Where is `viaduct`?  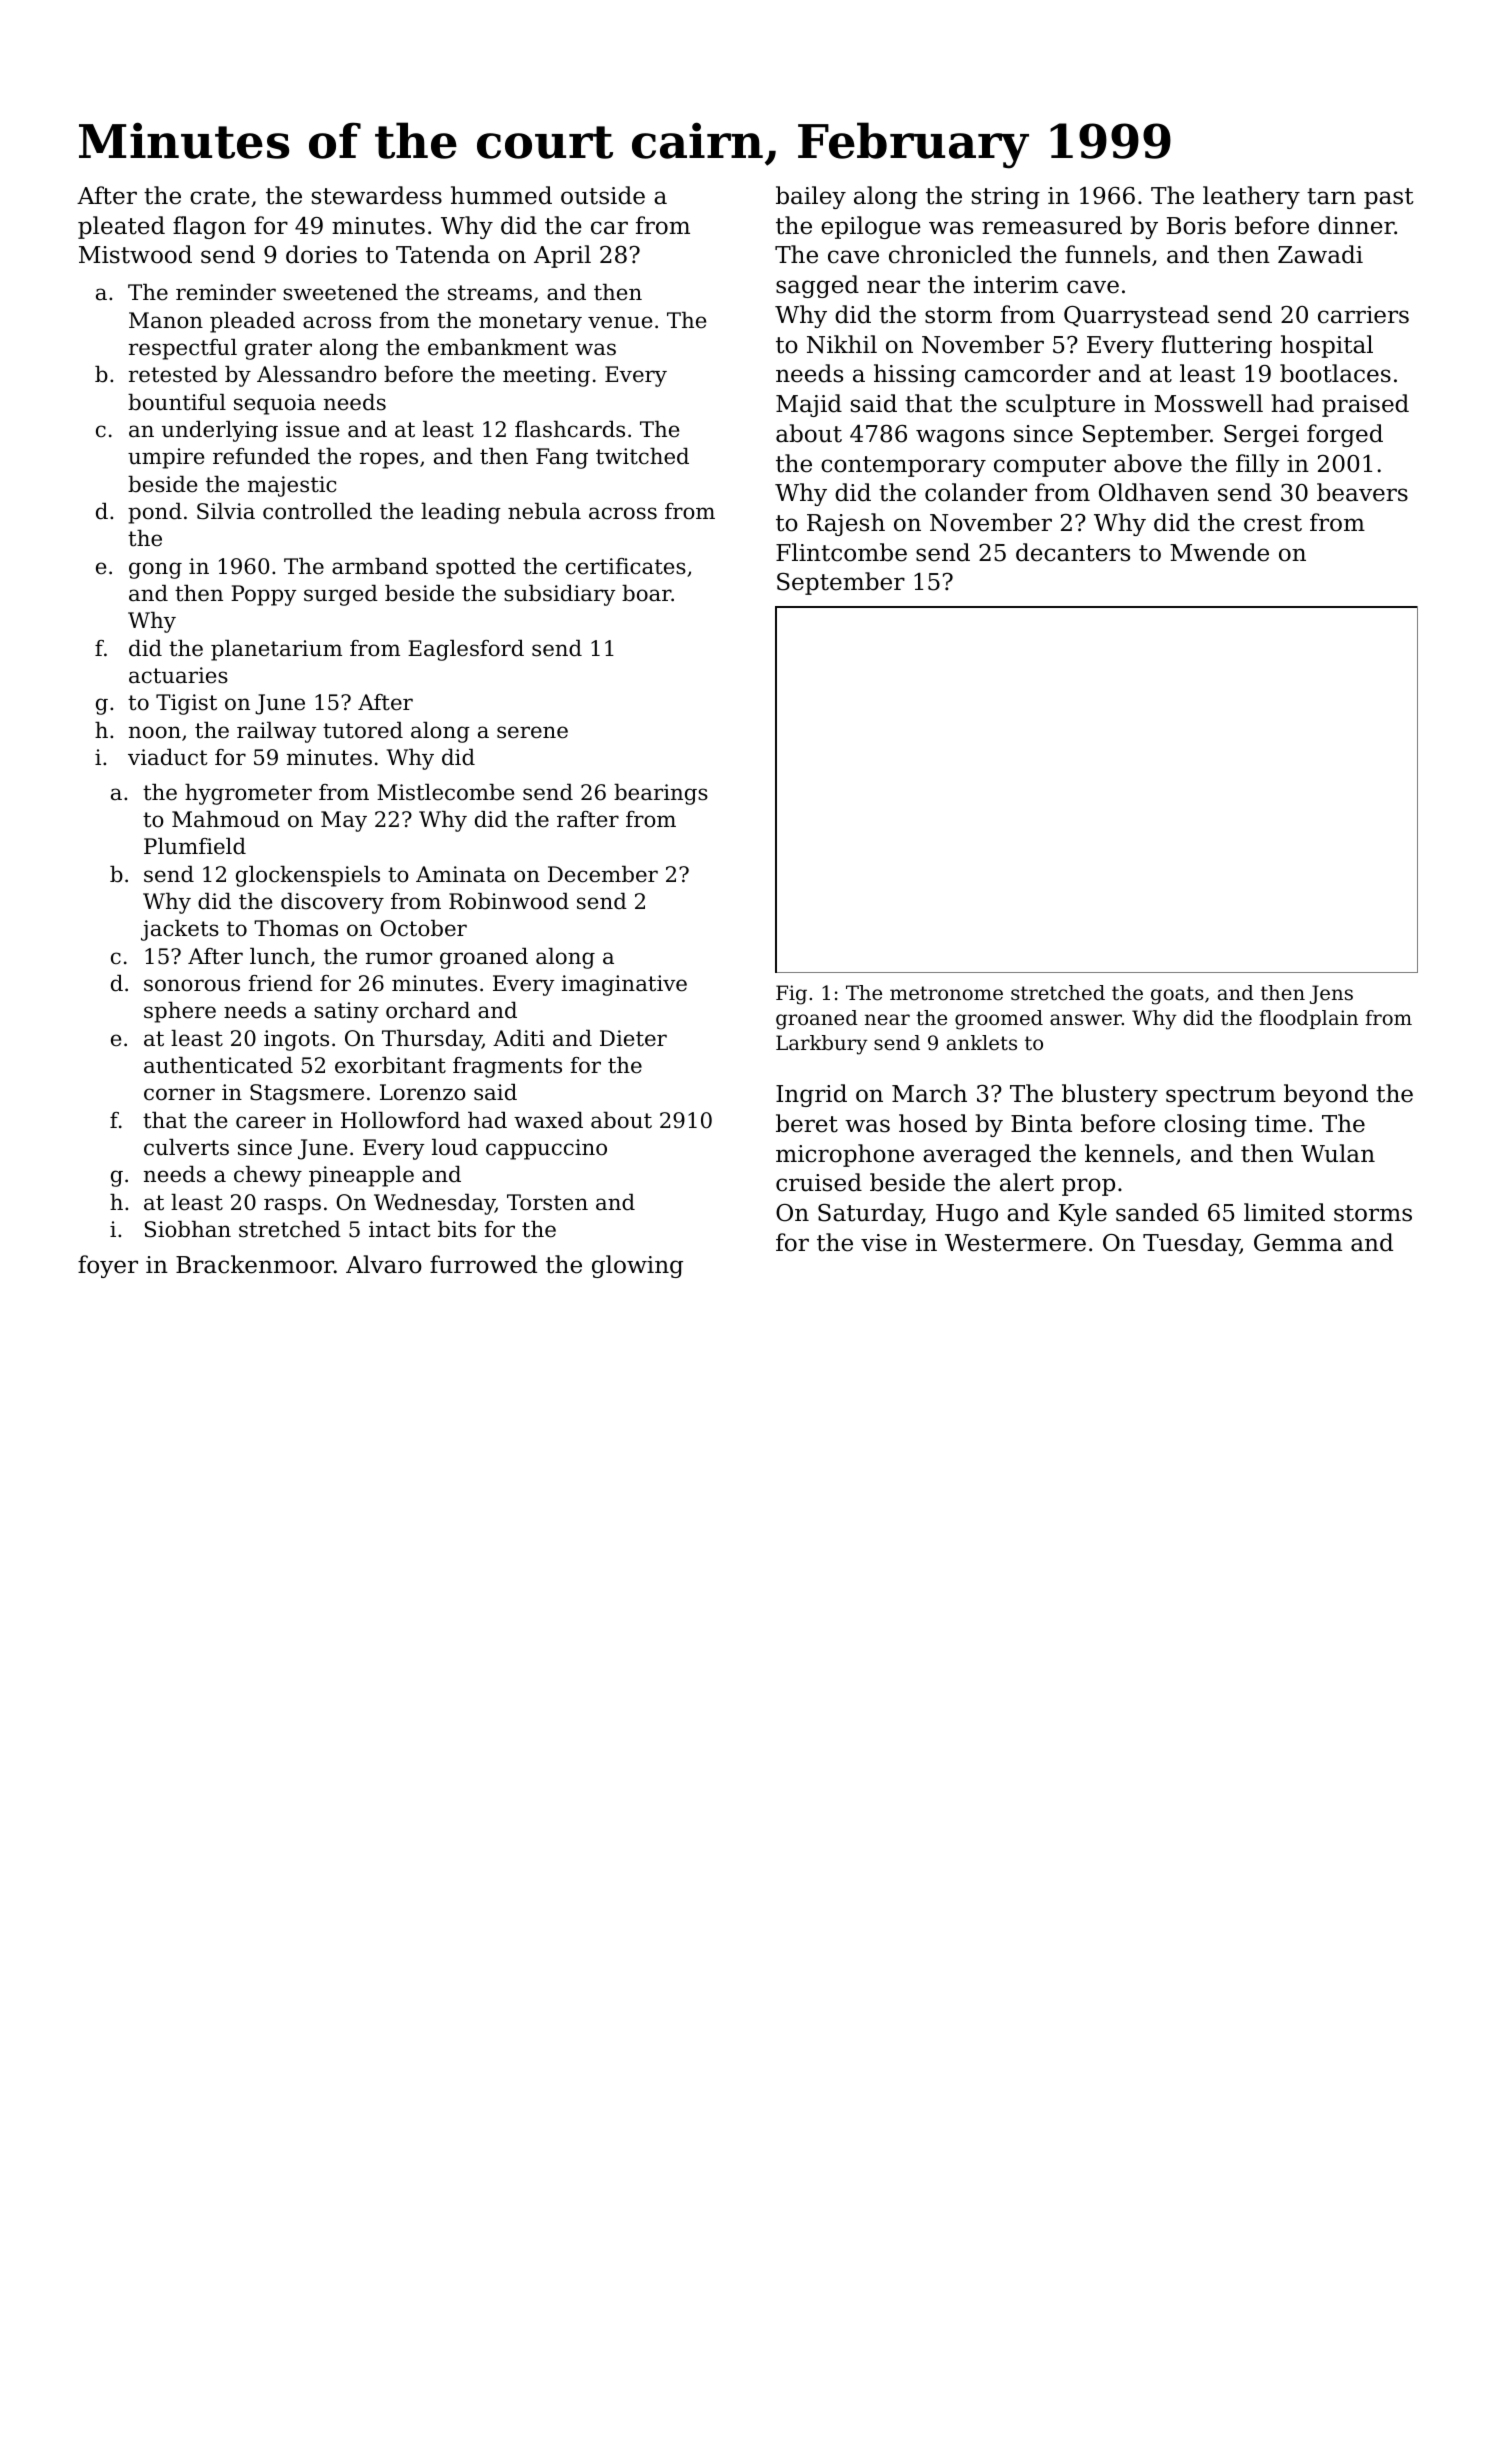 viaduct is located at coordinates (167, 757).
